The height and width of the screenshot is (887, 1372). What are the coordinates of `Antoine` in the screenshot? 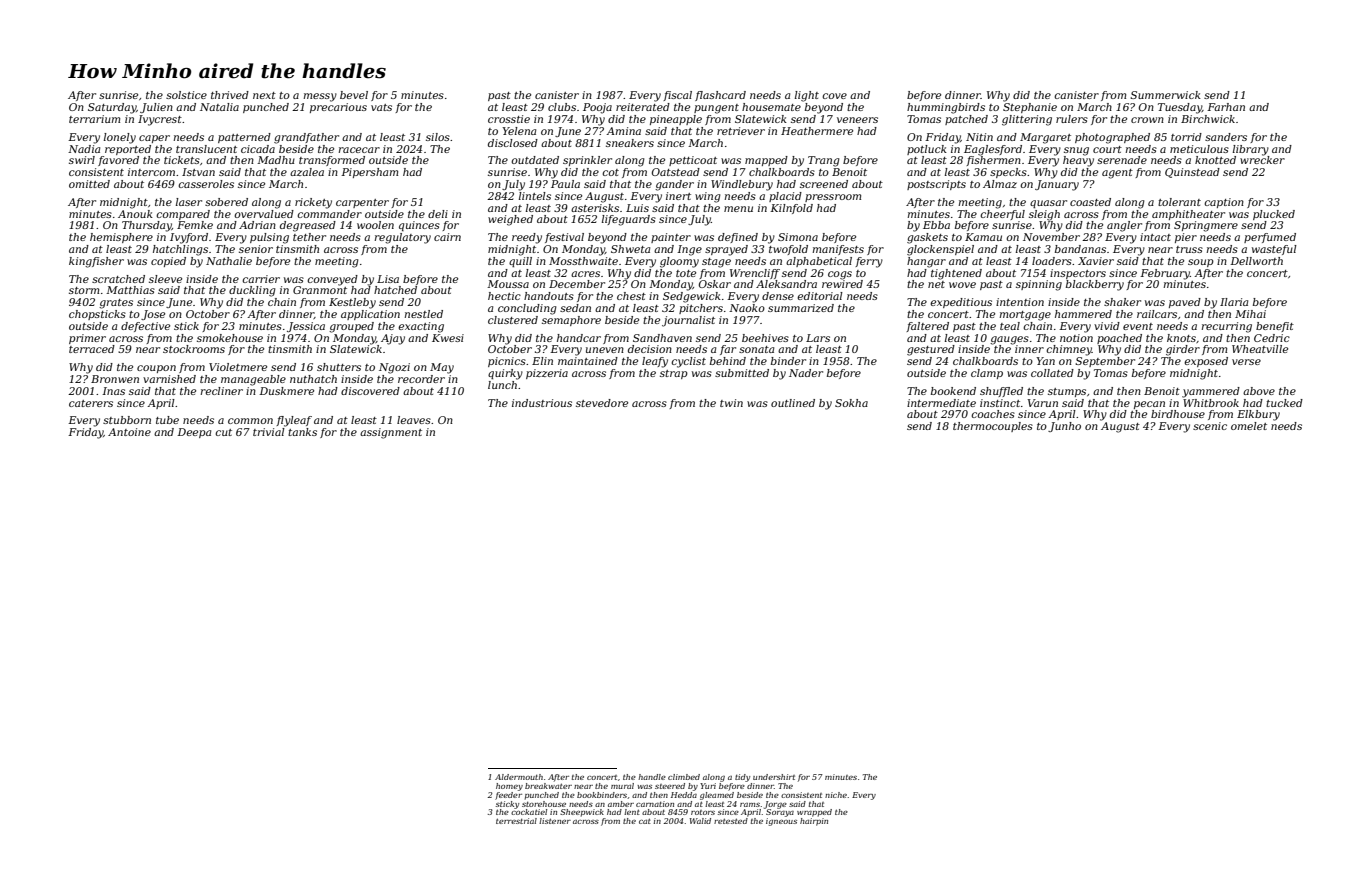 It's located at (129, 432).
